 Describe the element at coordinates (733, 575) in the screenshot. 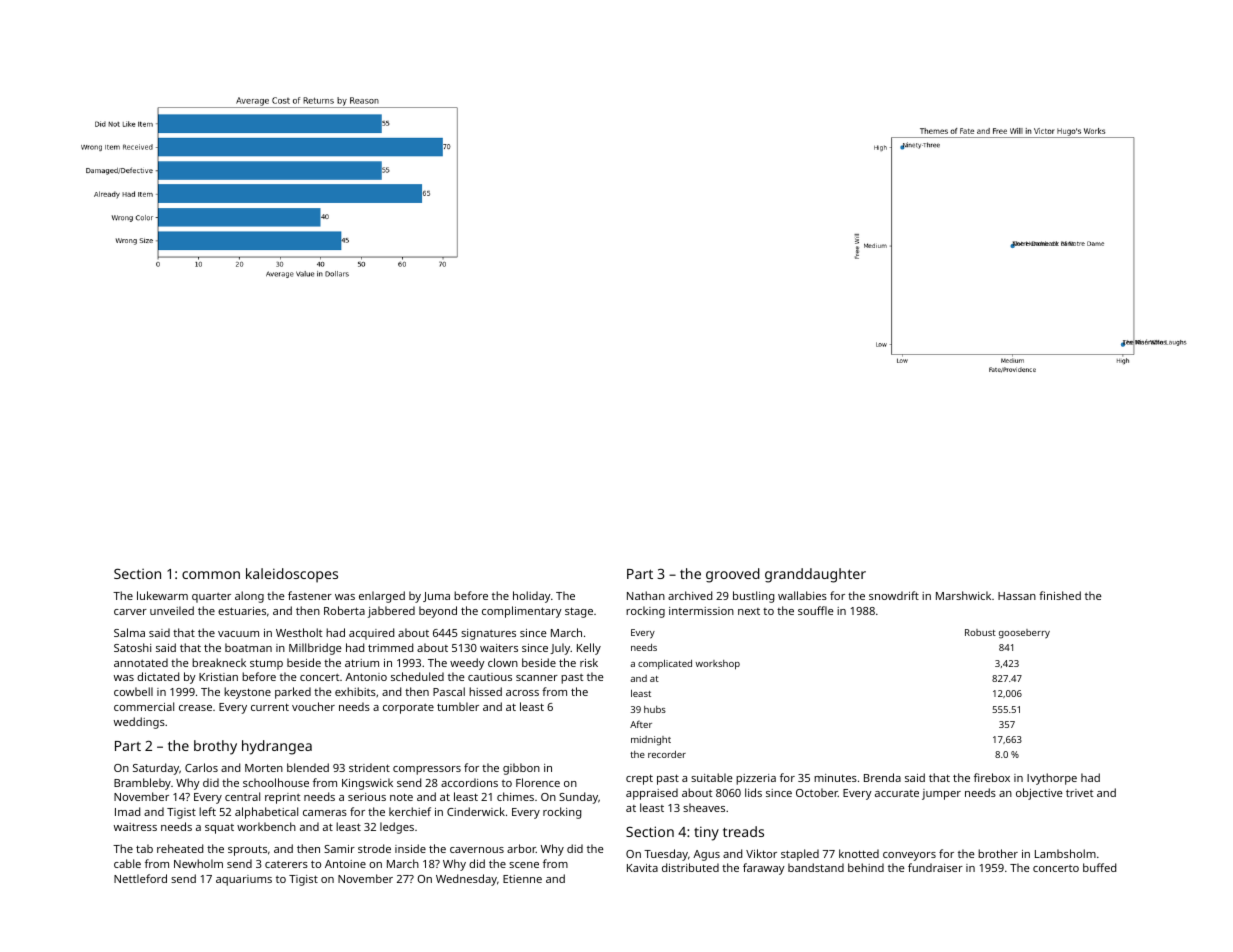

I see `grooved` at that location.
